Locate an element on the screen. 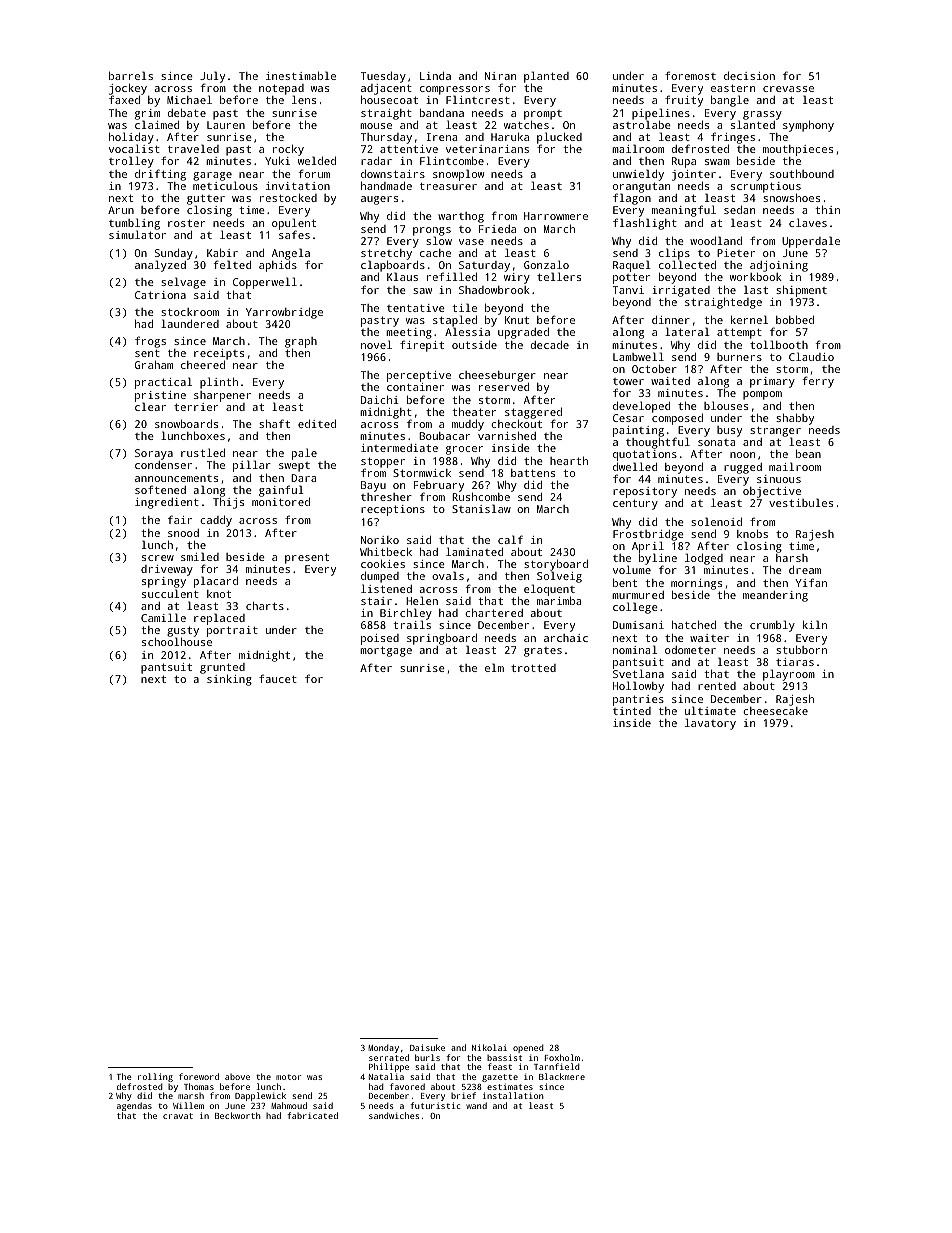 Image resolution: width=952 pixels, height=1233 pixels. Foxholm is located at coordinates (562, 1057).
